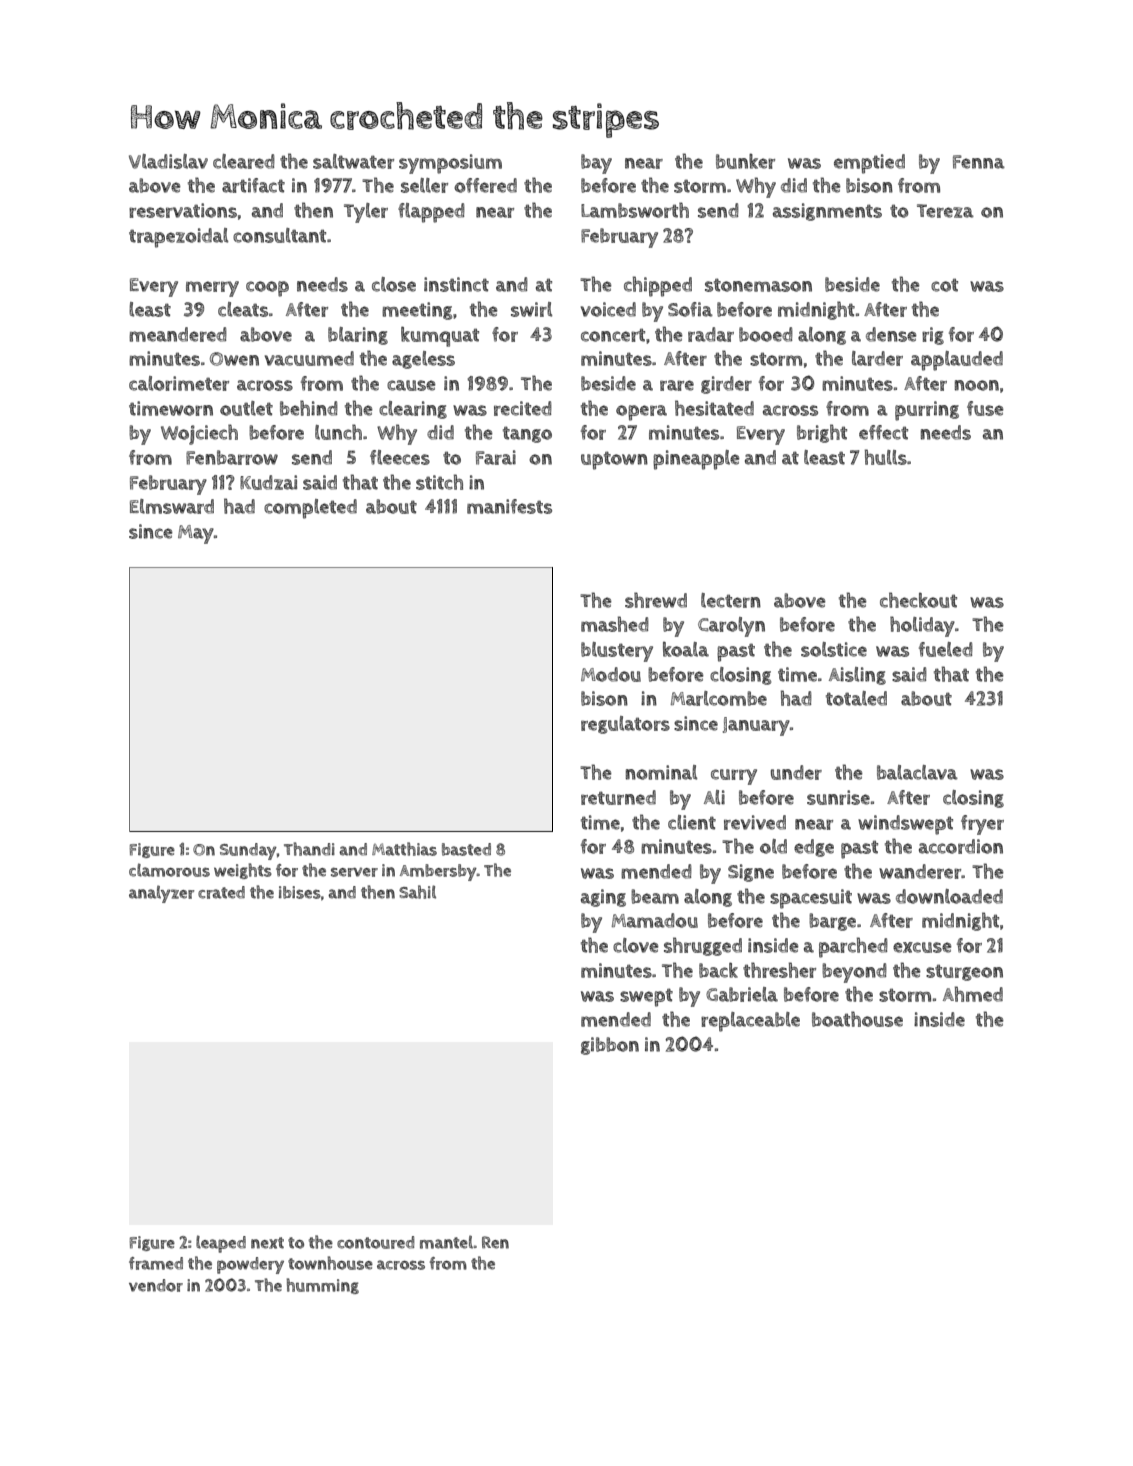 Image resolution: width=1133 pixels, height=1466 pixels. What do you see at coordinates (376, 1242) in the screenshot?
I see `contoured` at bounding box center [376, 1242].
